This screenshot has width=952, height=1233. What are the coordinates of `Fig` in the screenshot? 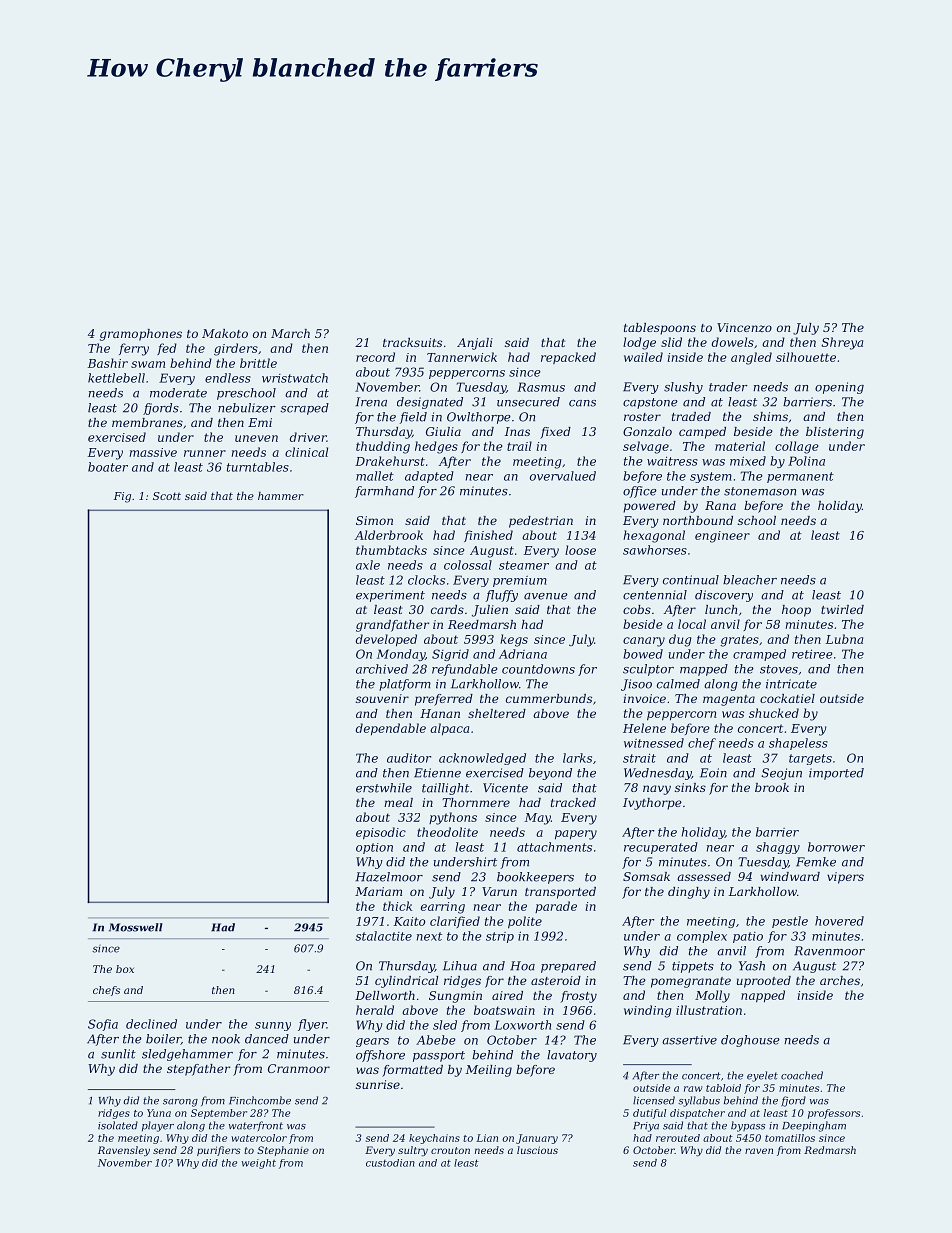 It's located at (122, 497).
